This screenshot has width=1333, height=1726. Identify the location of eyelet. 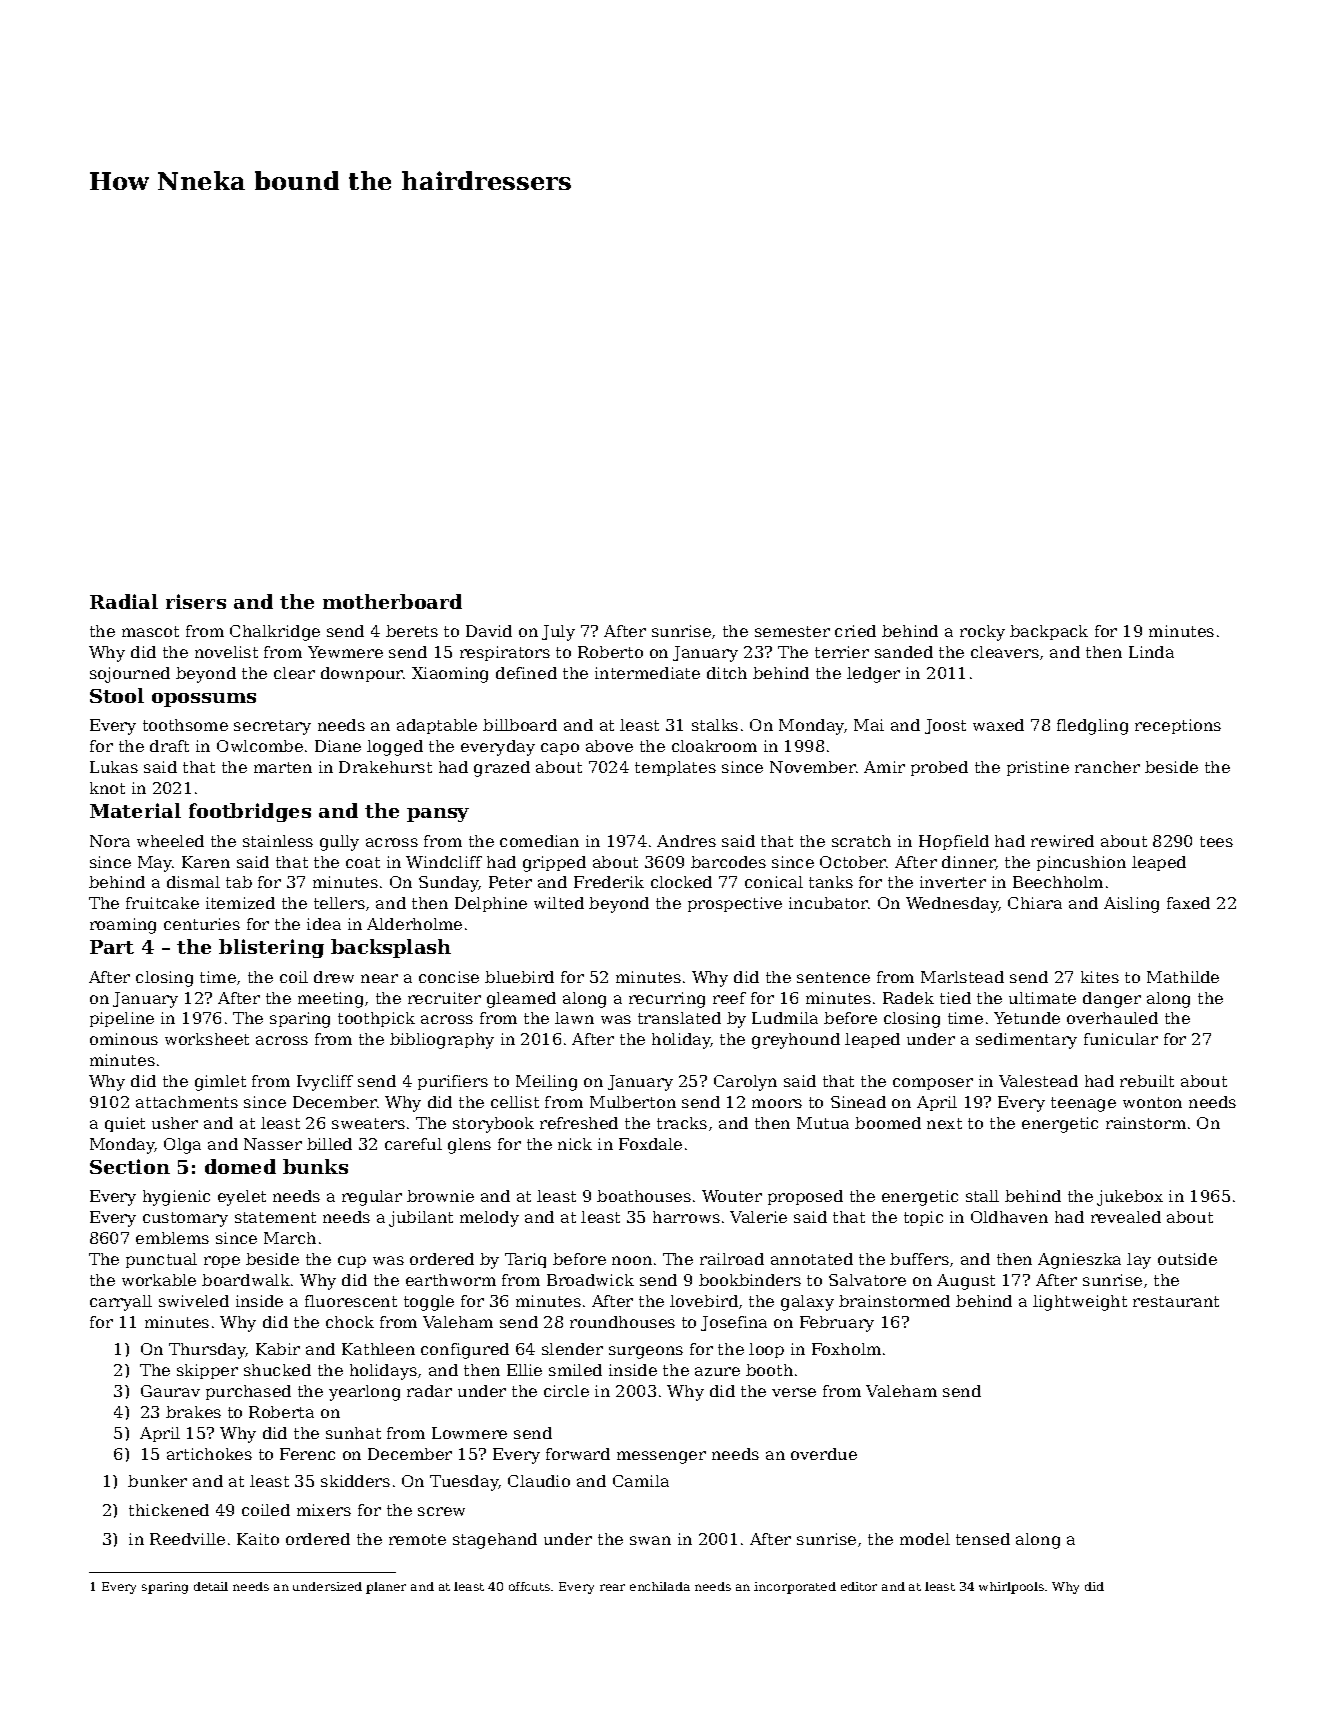
(242, 1198).
